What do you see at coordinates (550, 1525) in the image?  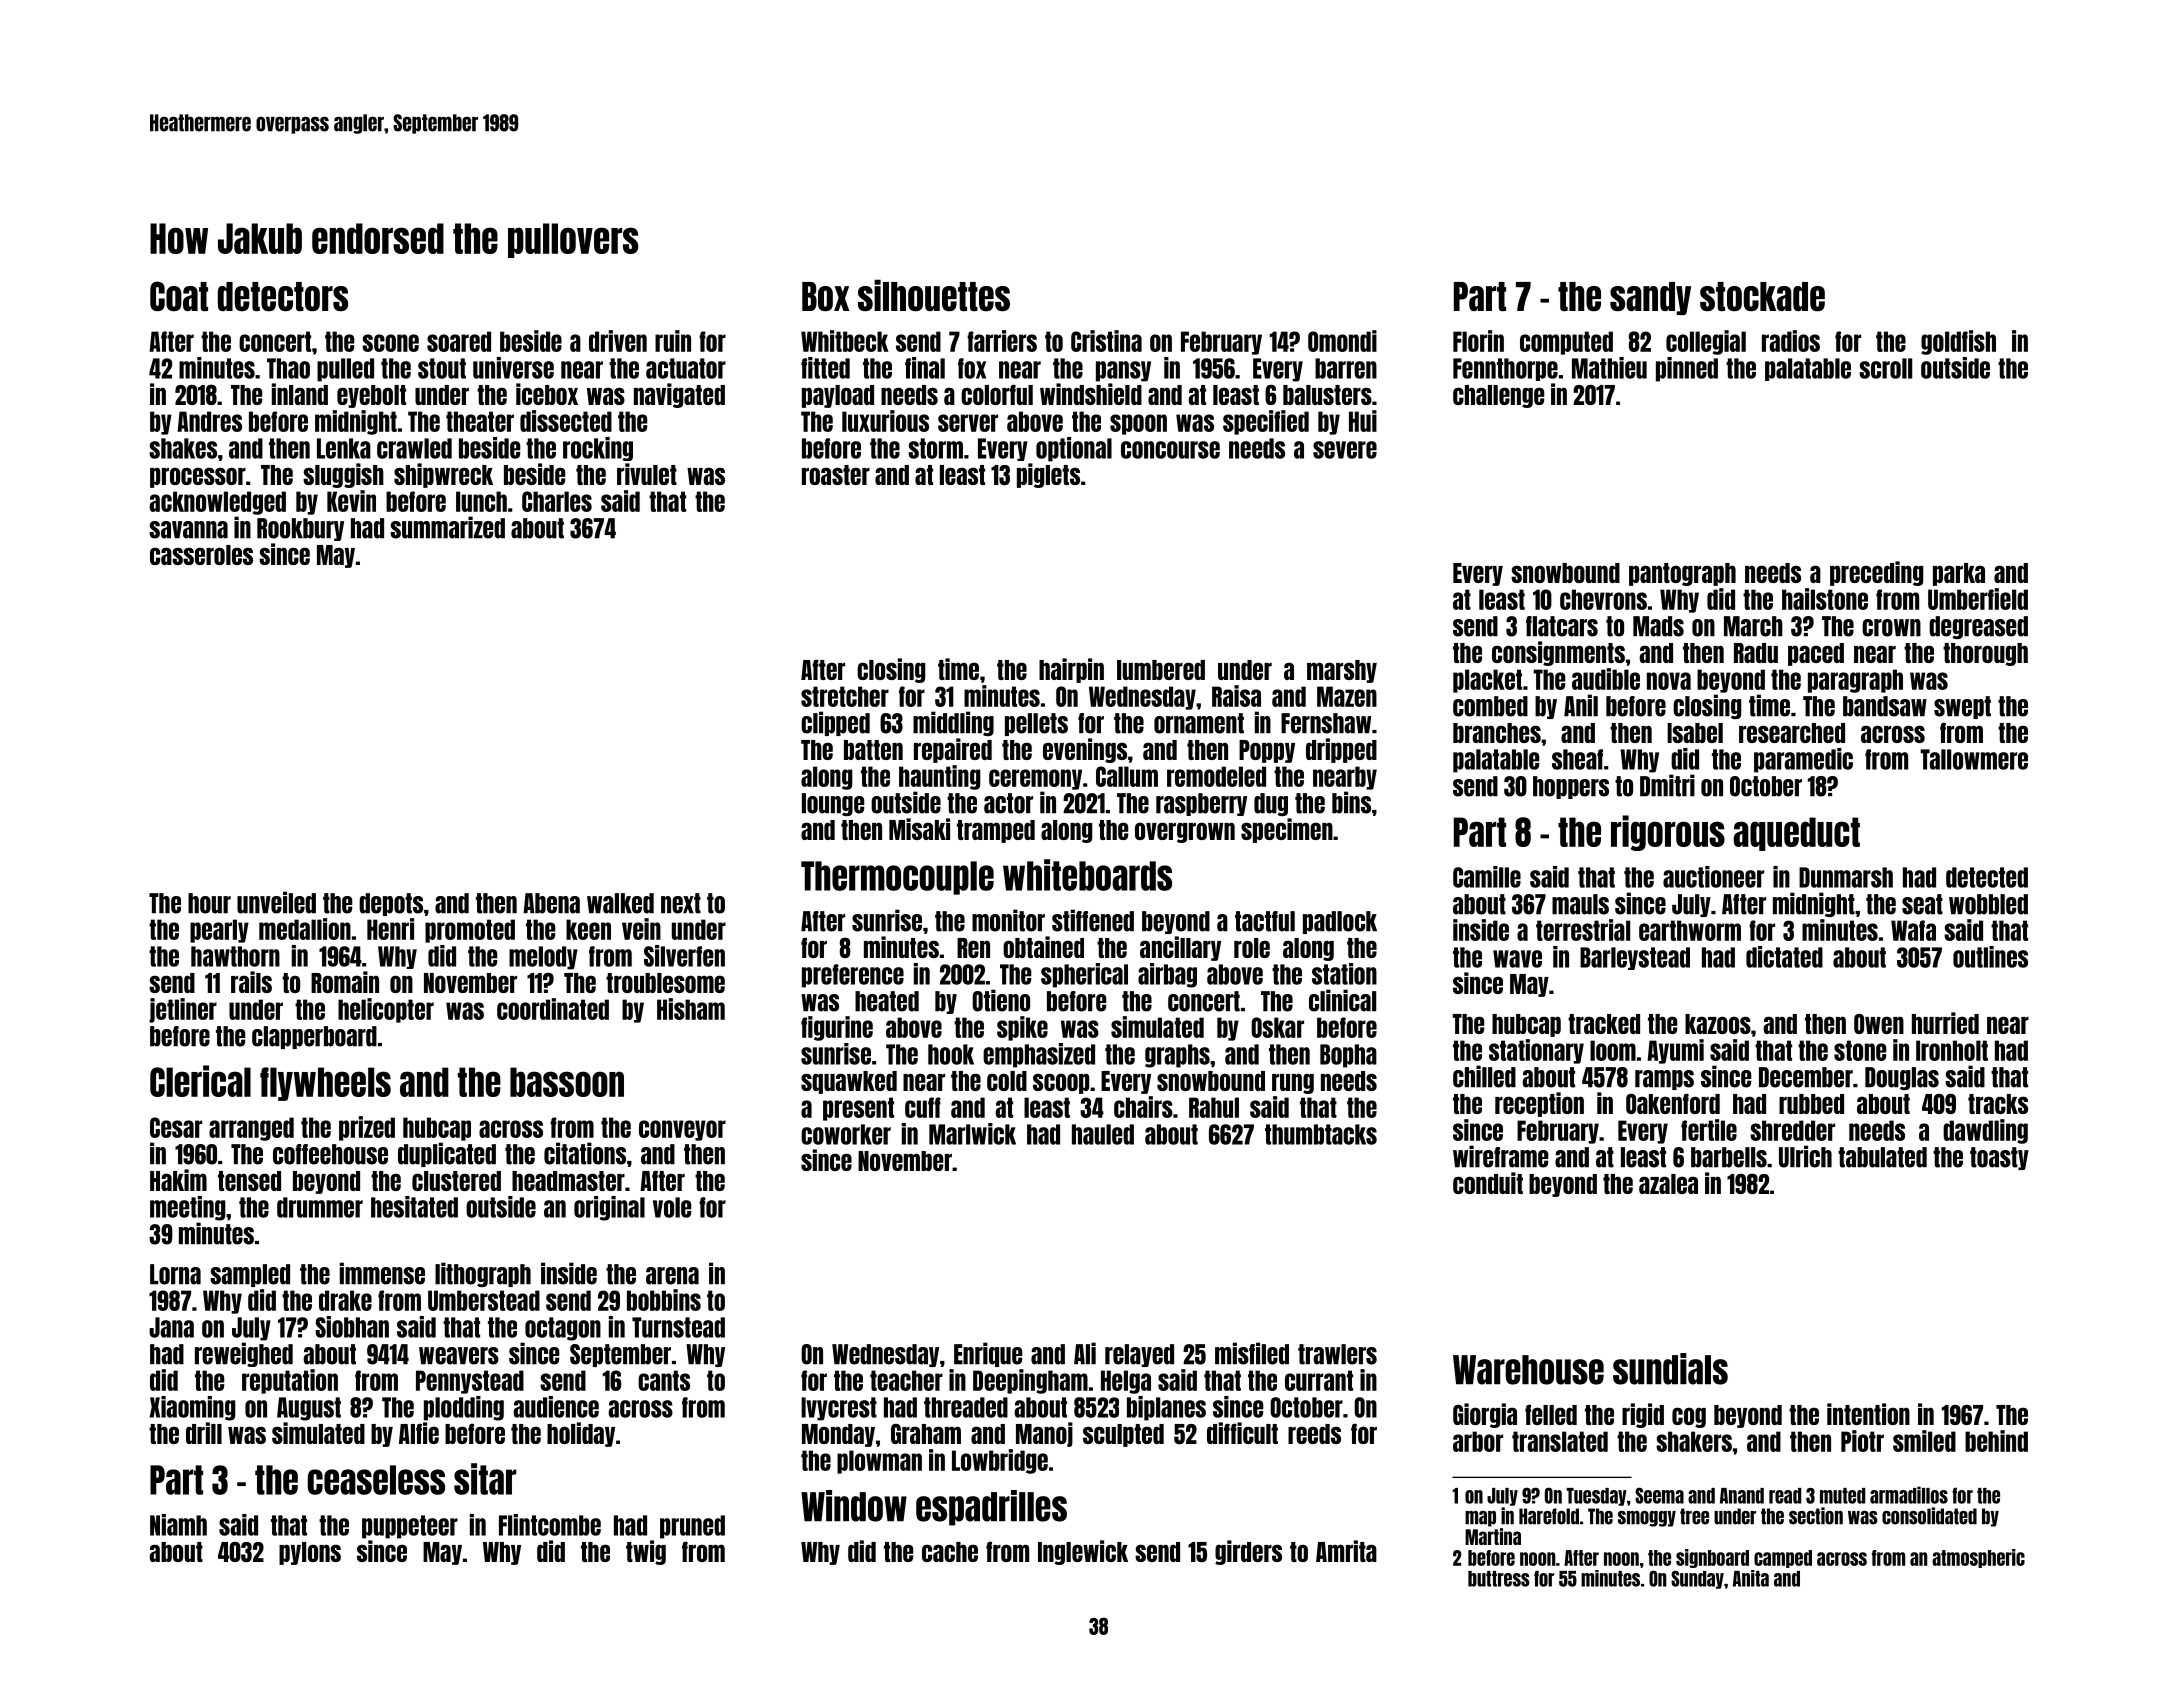 I see `Flintcombe` at bounding box center [550, 1525].
